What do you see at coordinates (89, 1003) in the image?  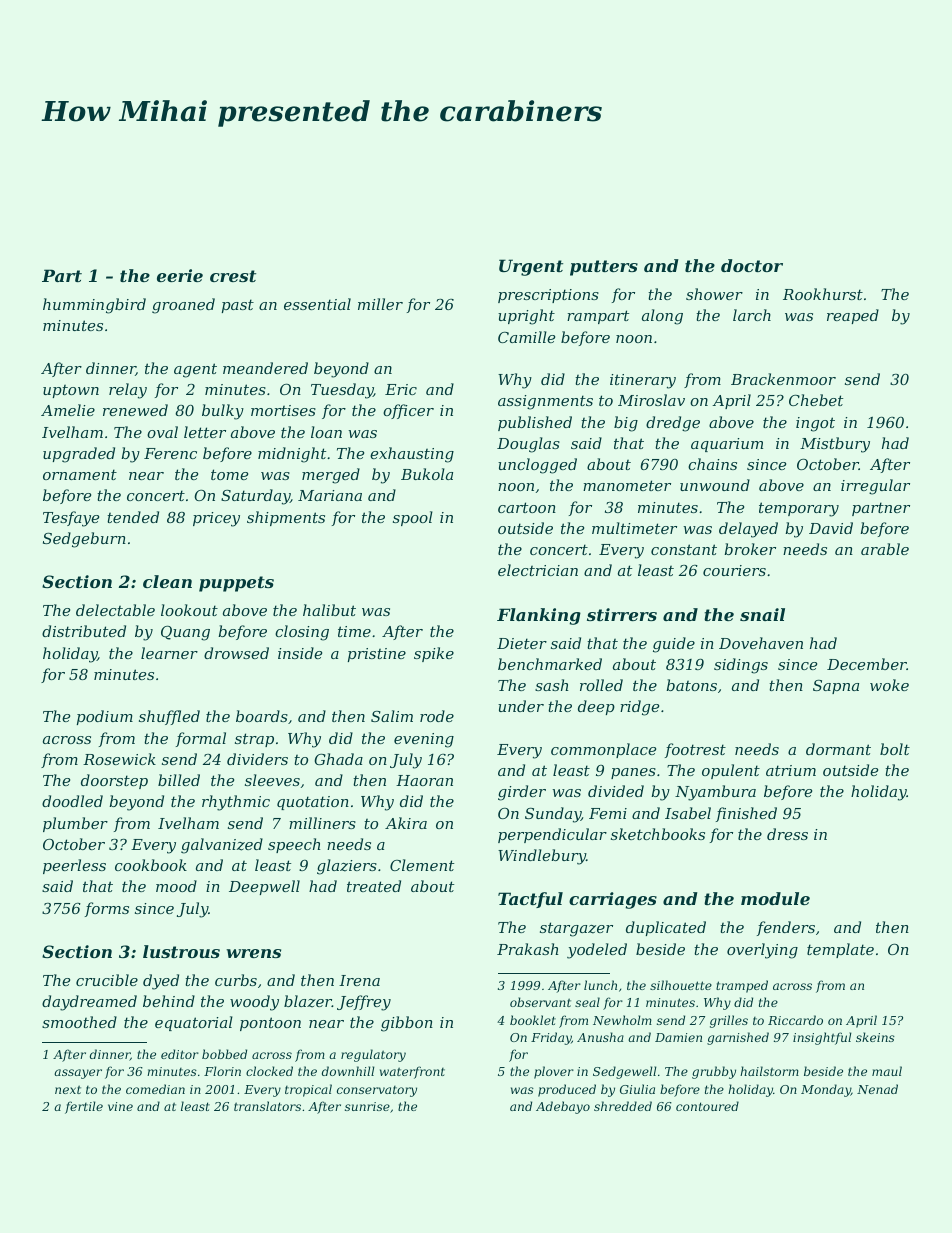 I see `daydreamed` at bounding box center [89, 1003].
